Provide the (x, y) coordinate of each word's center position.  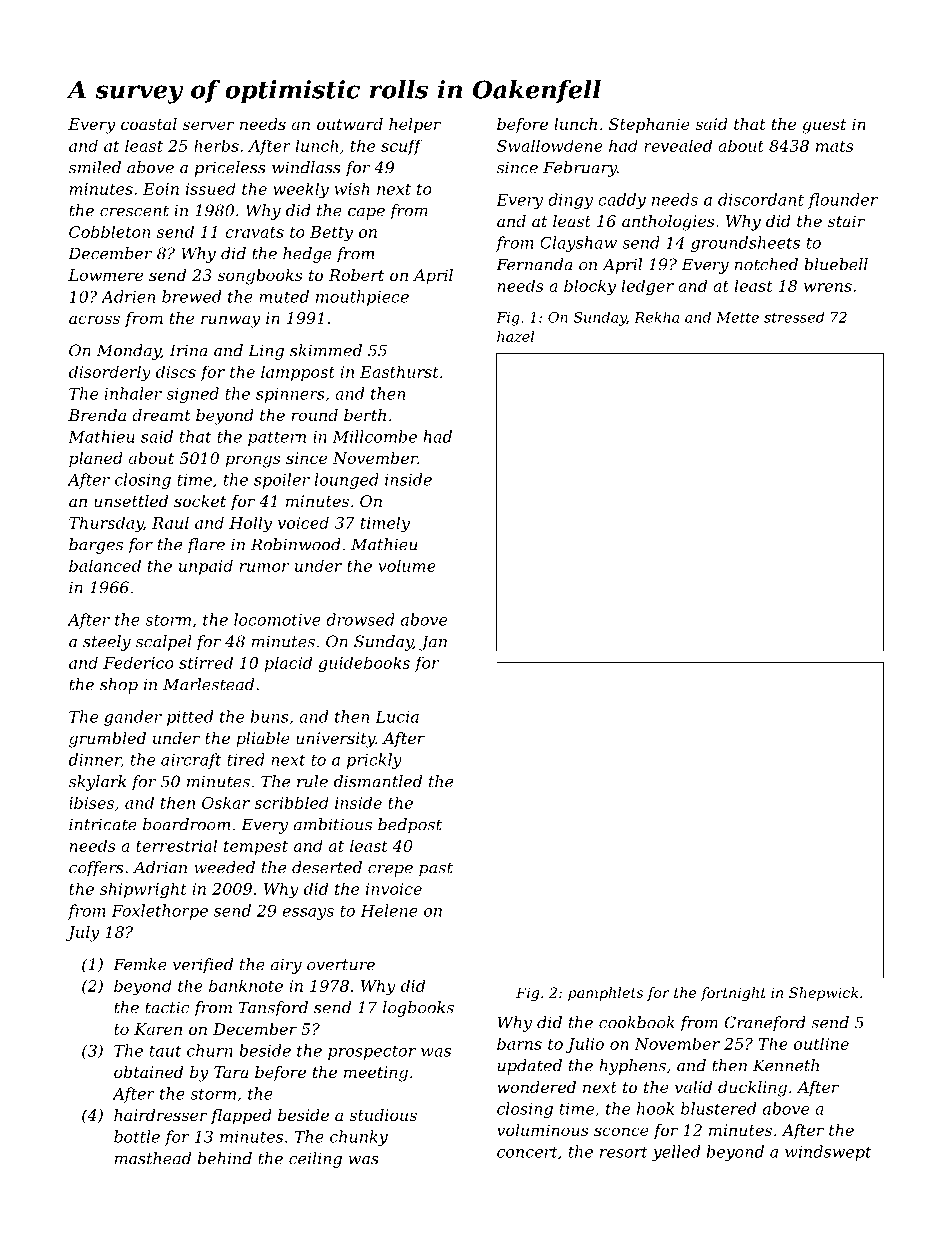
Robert (356, 275)
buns (269, 716)
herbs (216, 145)
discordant (761, 199)
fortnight (733, 994)
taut (166, 1051)
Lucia (397, 717)
